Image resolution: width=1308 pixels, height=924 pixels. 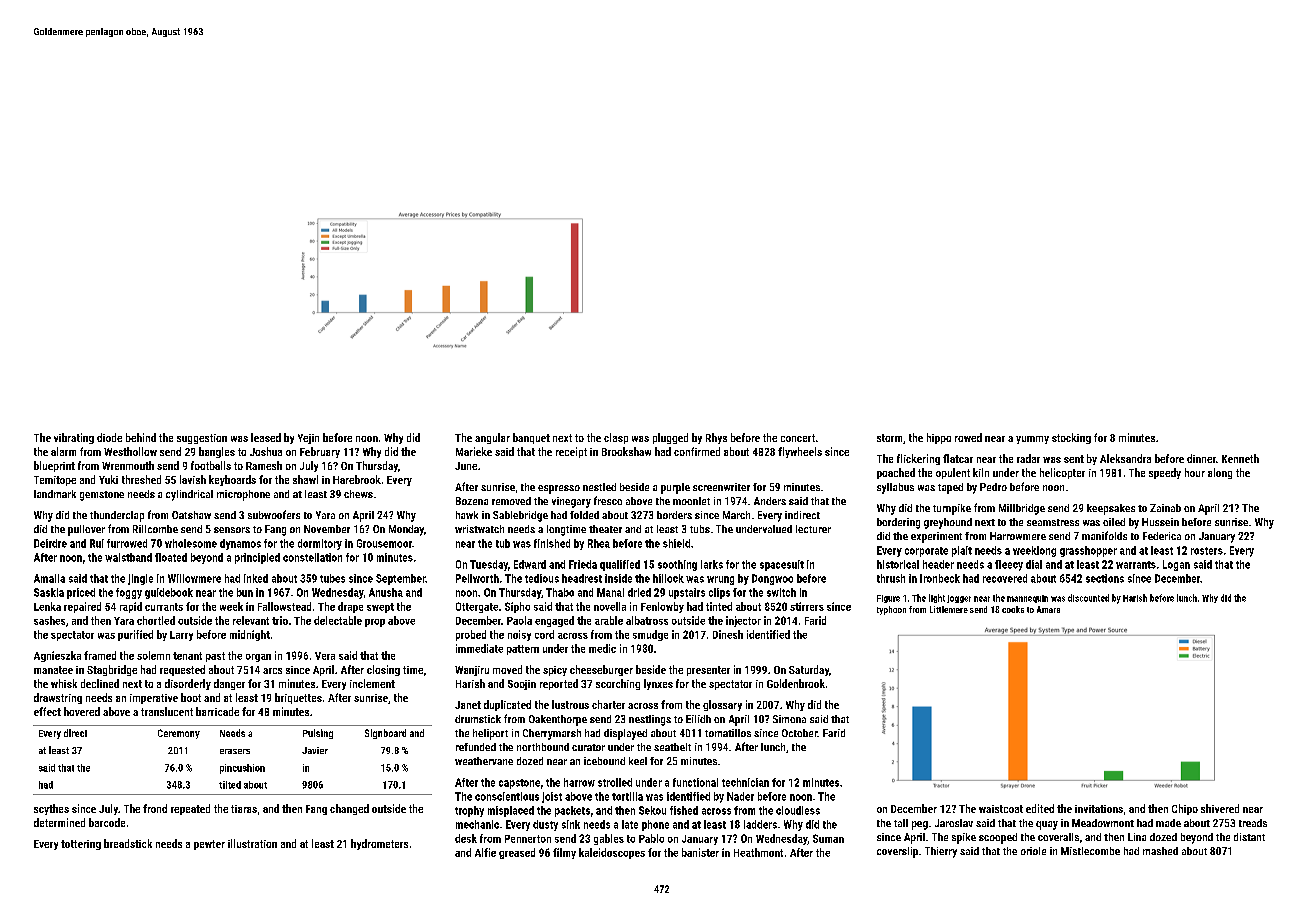 What do you see at coordinates (796, 683) in the screenshot?
I see `Goldenbrook` at bounding box center [796, 683].
